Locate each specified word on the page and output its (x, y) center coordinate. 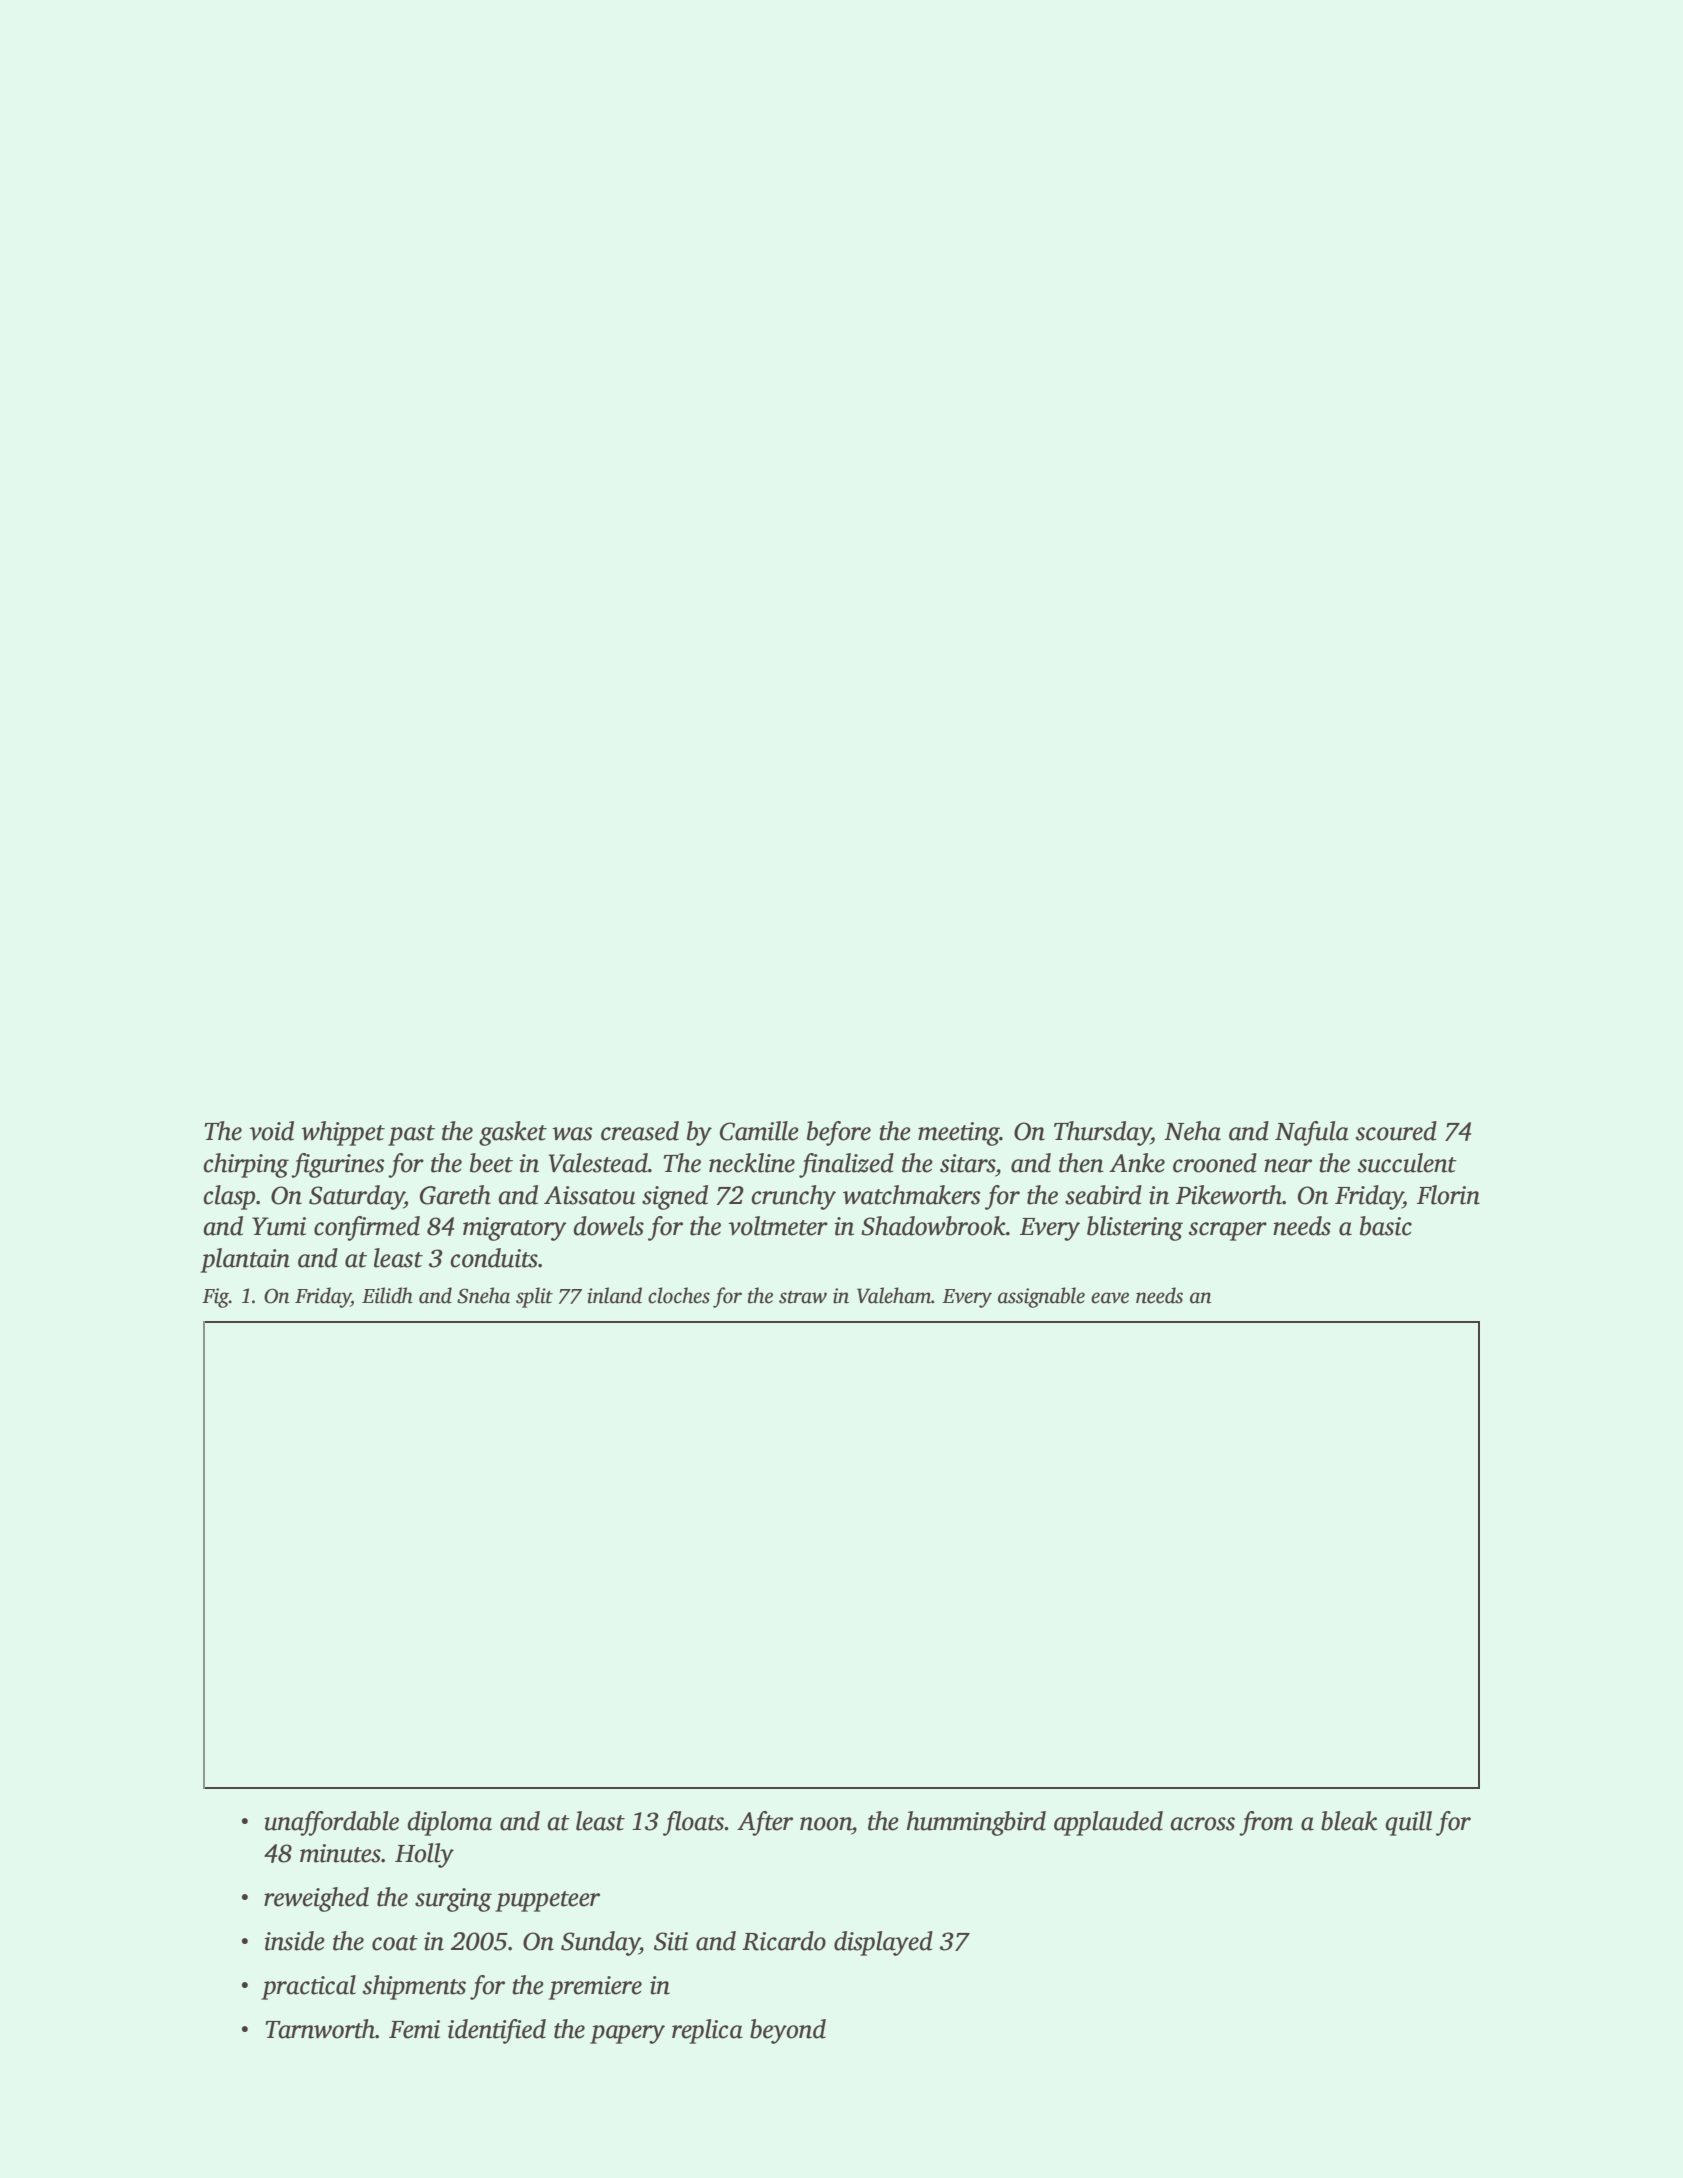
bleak (1349, 1821)
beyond (788, 2031)
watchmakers (911, 1195)
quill (1408, 1823)
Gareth (455, 1195)
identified (497, 2031)
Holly (424, 1855)
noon (826, 1824)
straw (803, 1297)
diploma (449, 1823)
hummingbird (976, 1823)
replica (707, 2031)
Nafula (1312, 1133)
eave (1110, 1298)
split (534, 1297)
